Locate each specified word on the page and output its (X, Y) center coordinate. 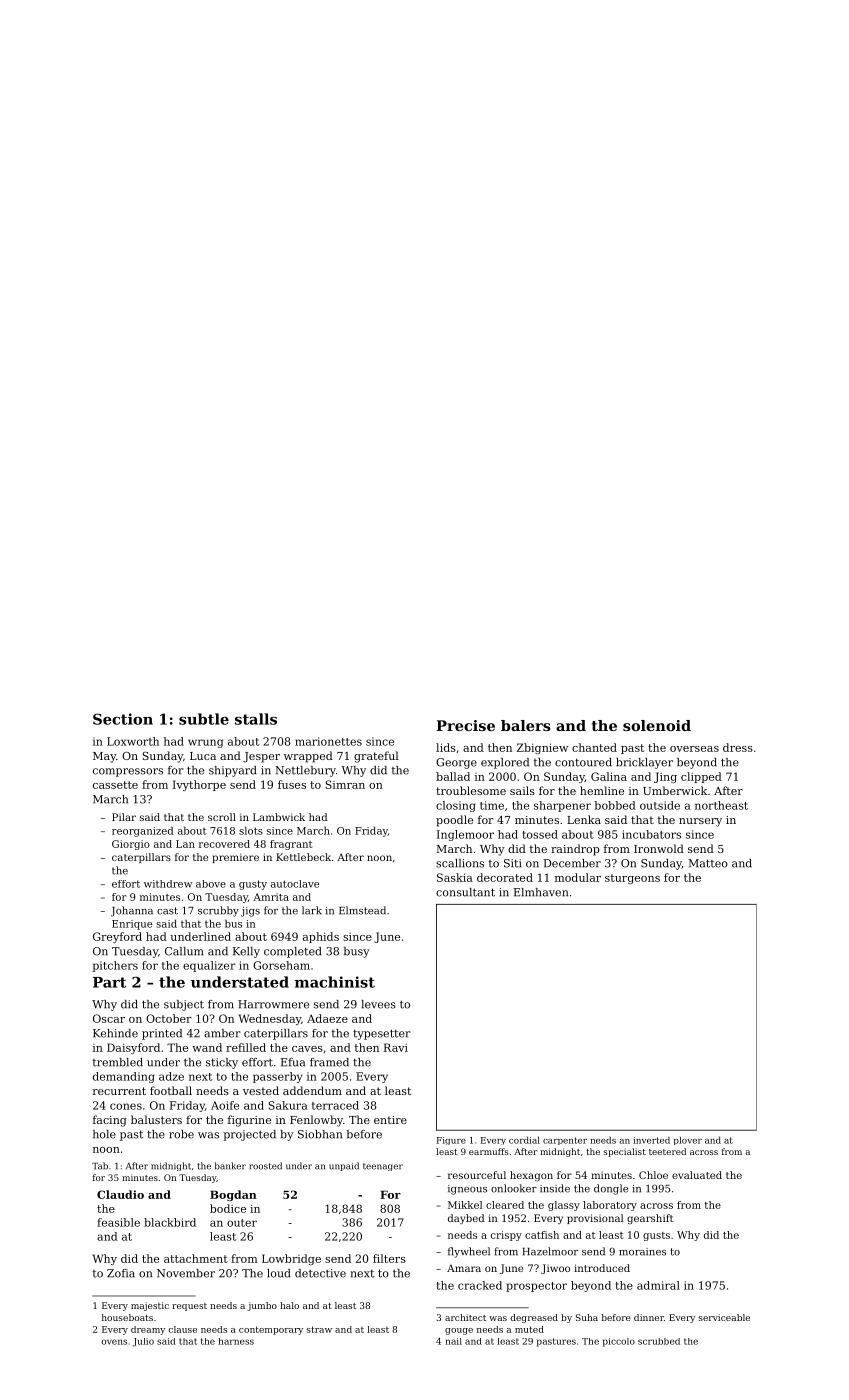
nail (453, 1341)
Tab (100, 1166)
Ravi (396, 1047)
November (186, 1273)
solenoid (657, 725)
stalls (256, 719)
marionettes (328, 741)
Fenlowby (316, 1121)
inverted (651, 1140)
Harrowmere (273, 1004)
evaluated (697, 1175)
